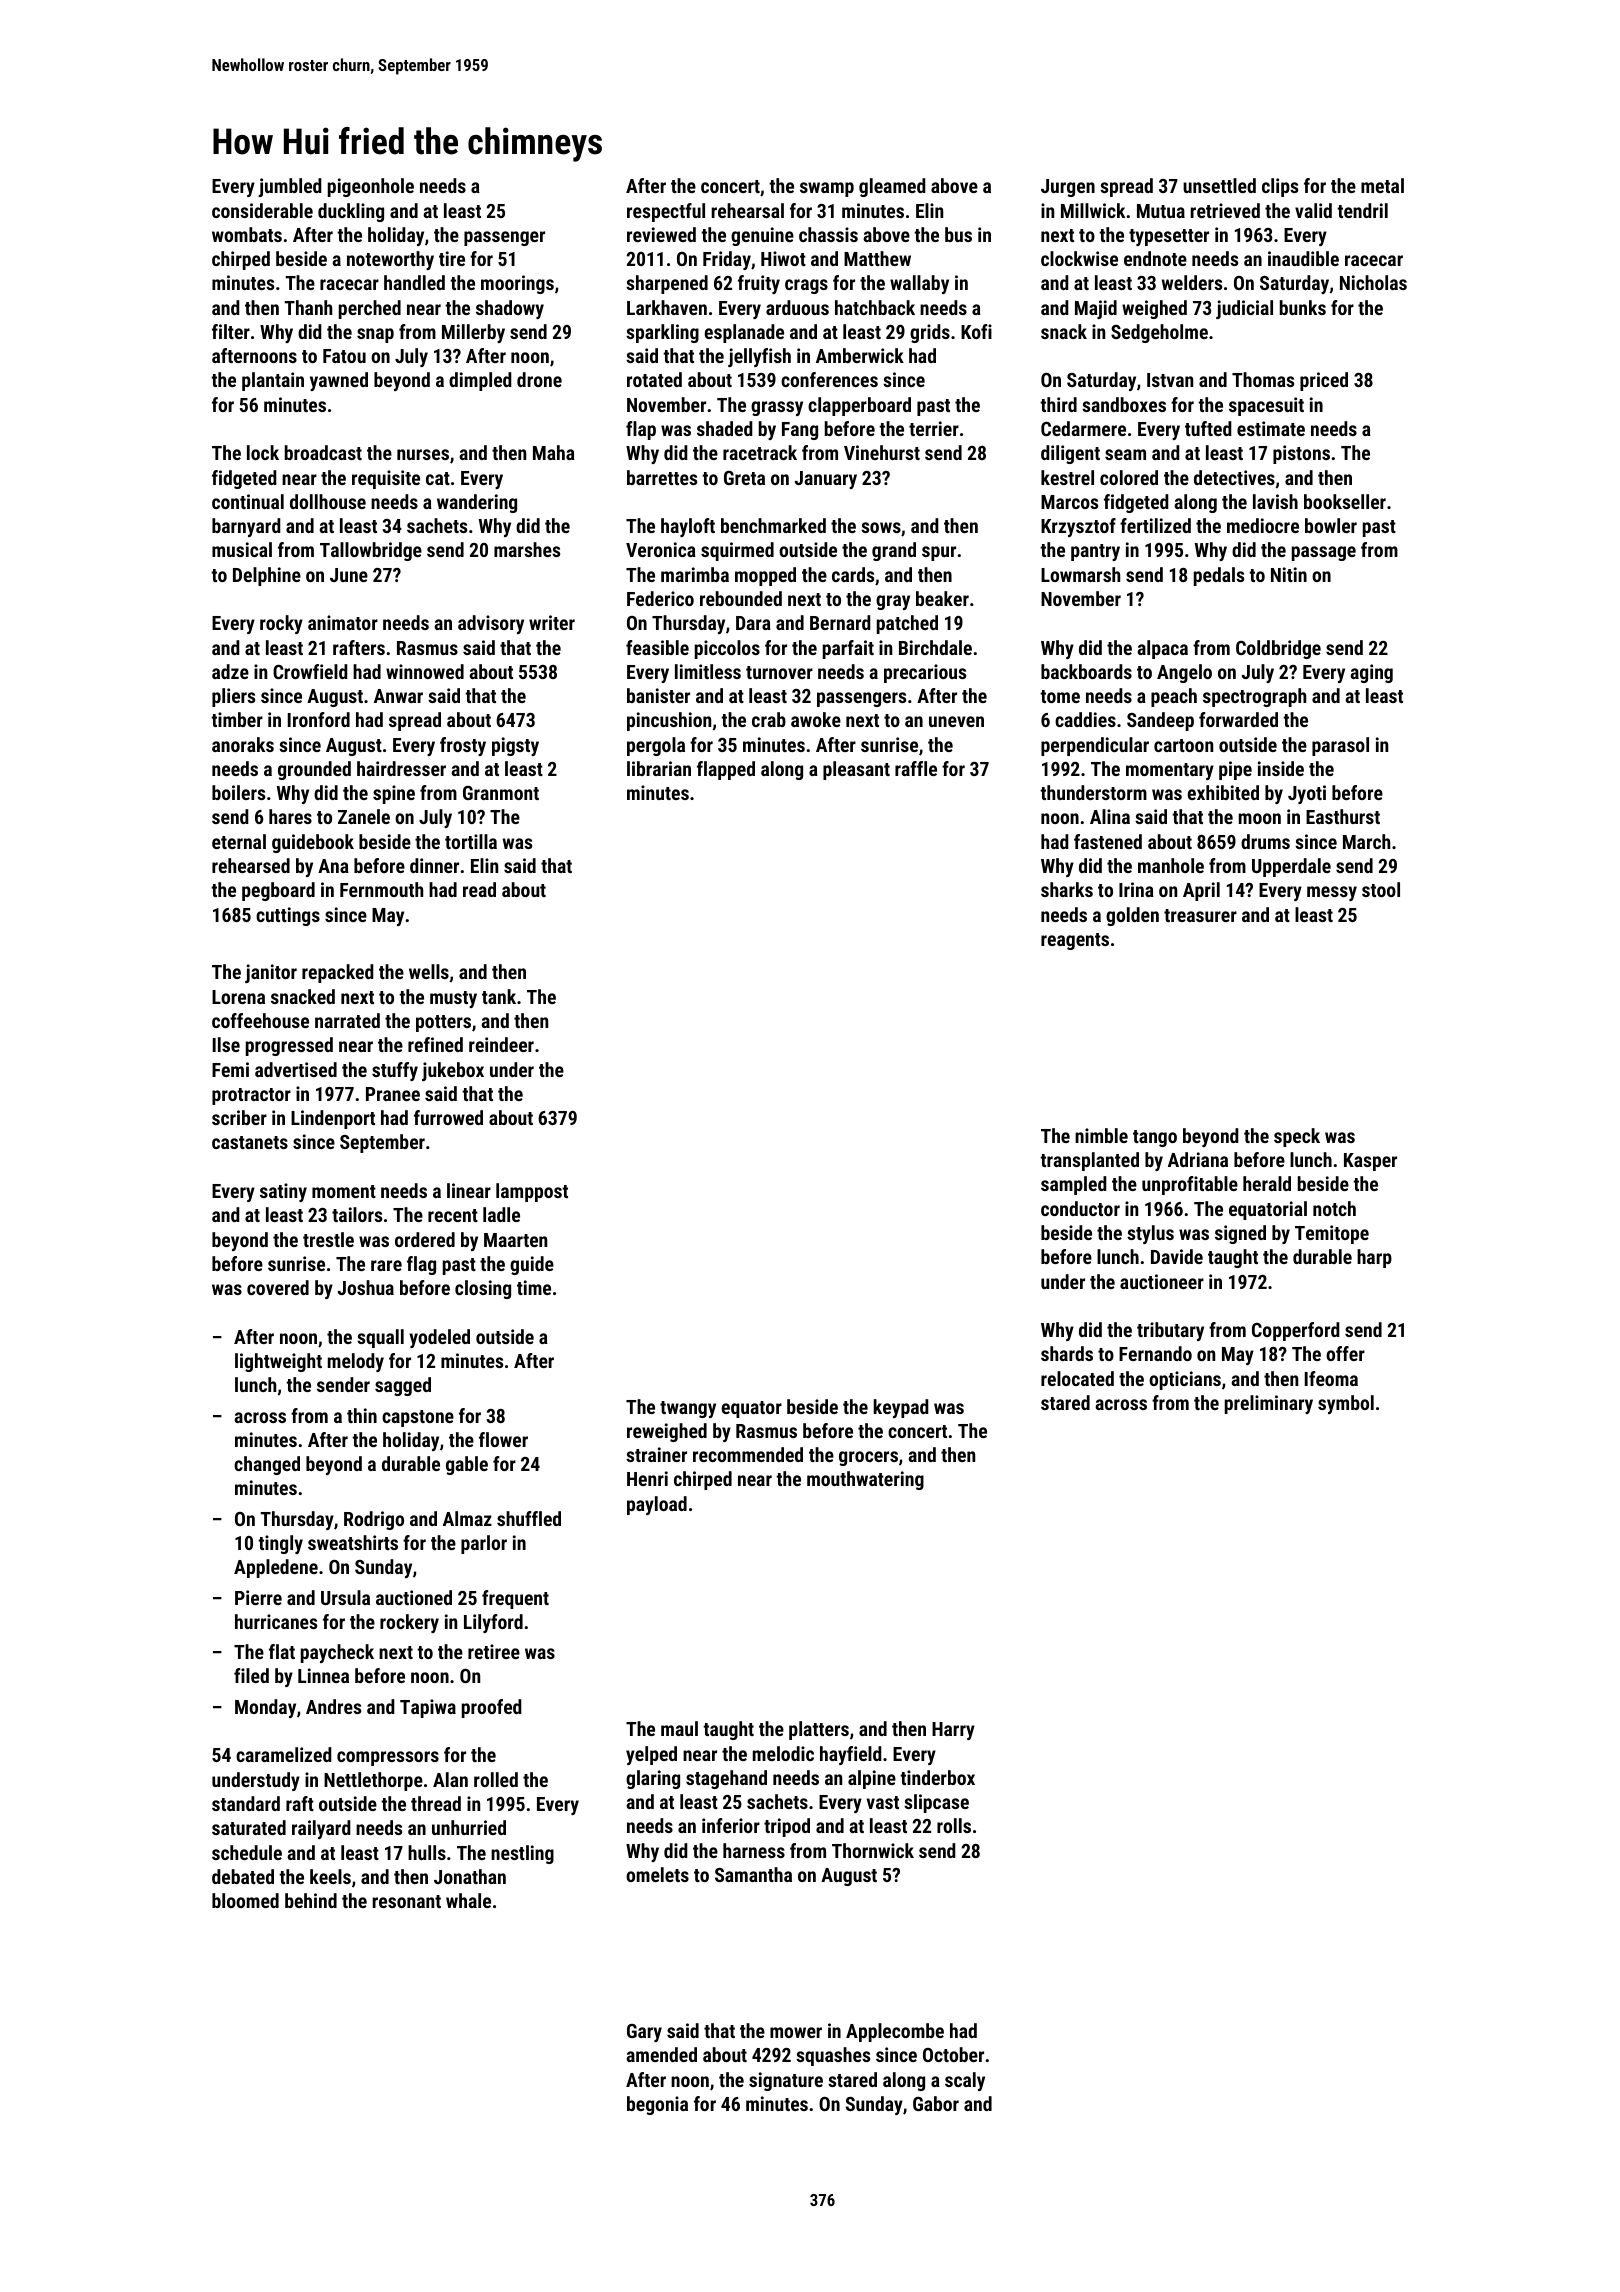 This screenshot has width=1620, height=2292. What do you see at coordinates (1162, 1281) in the screenshot?
I see `auctioneer` at bounding box center [1162, 1281].
